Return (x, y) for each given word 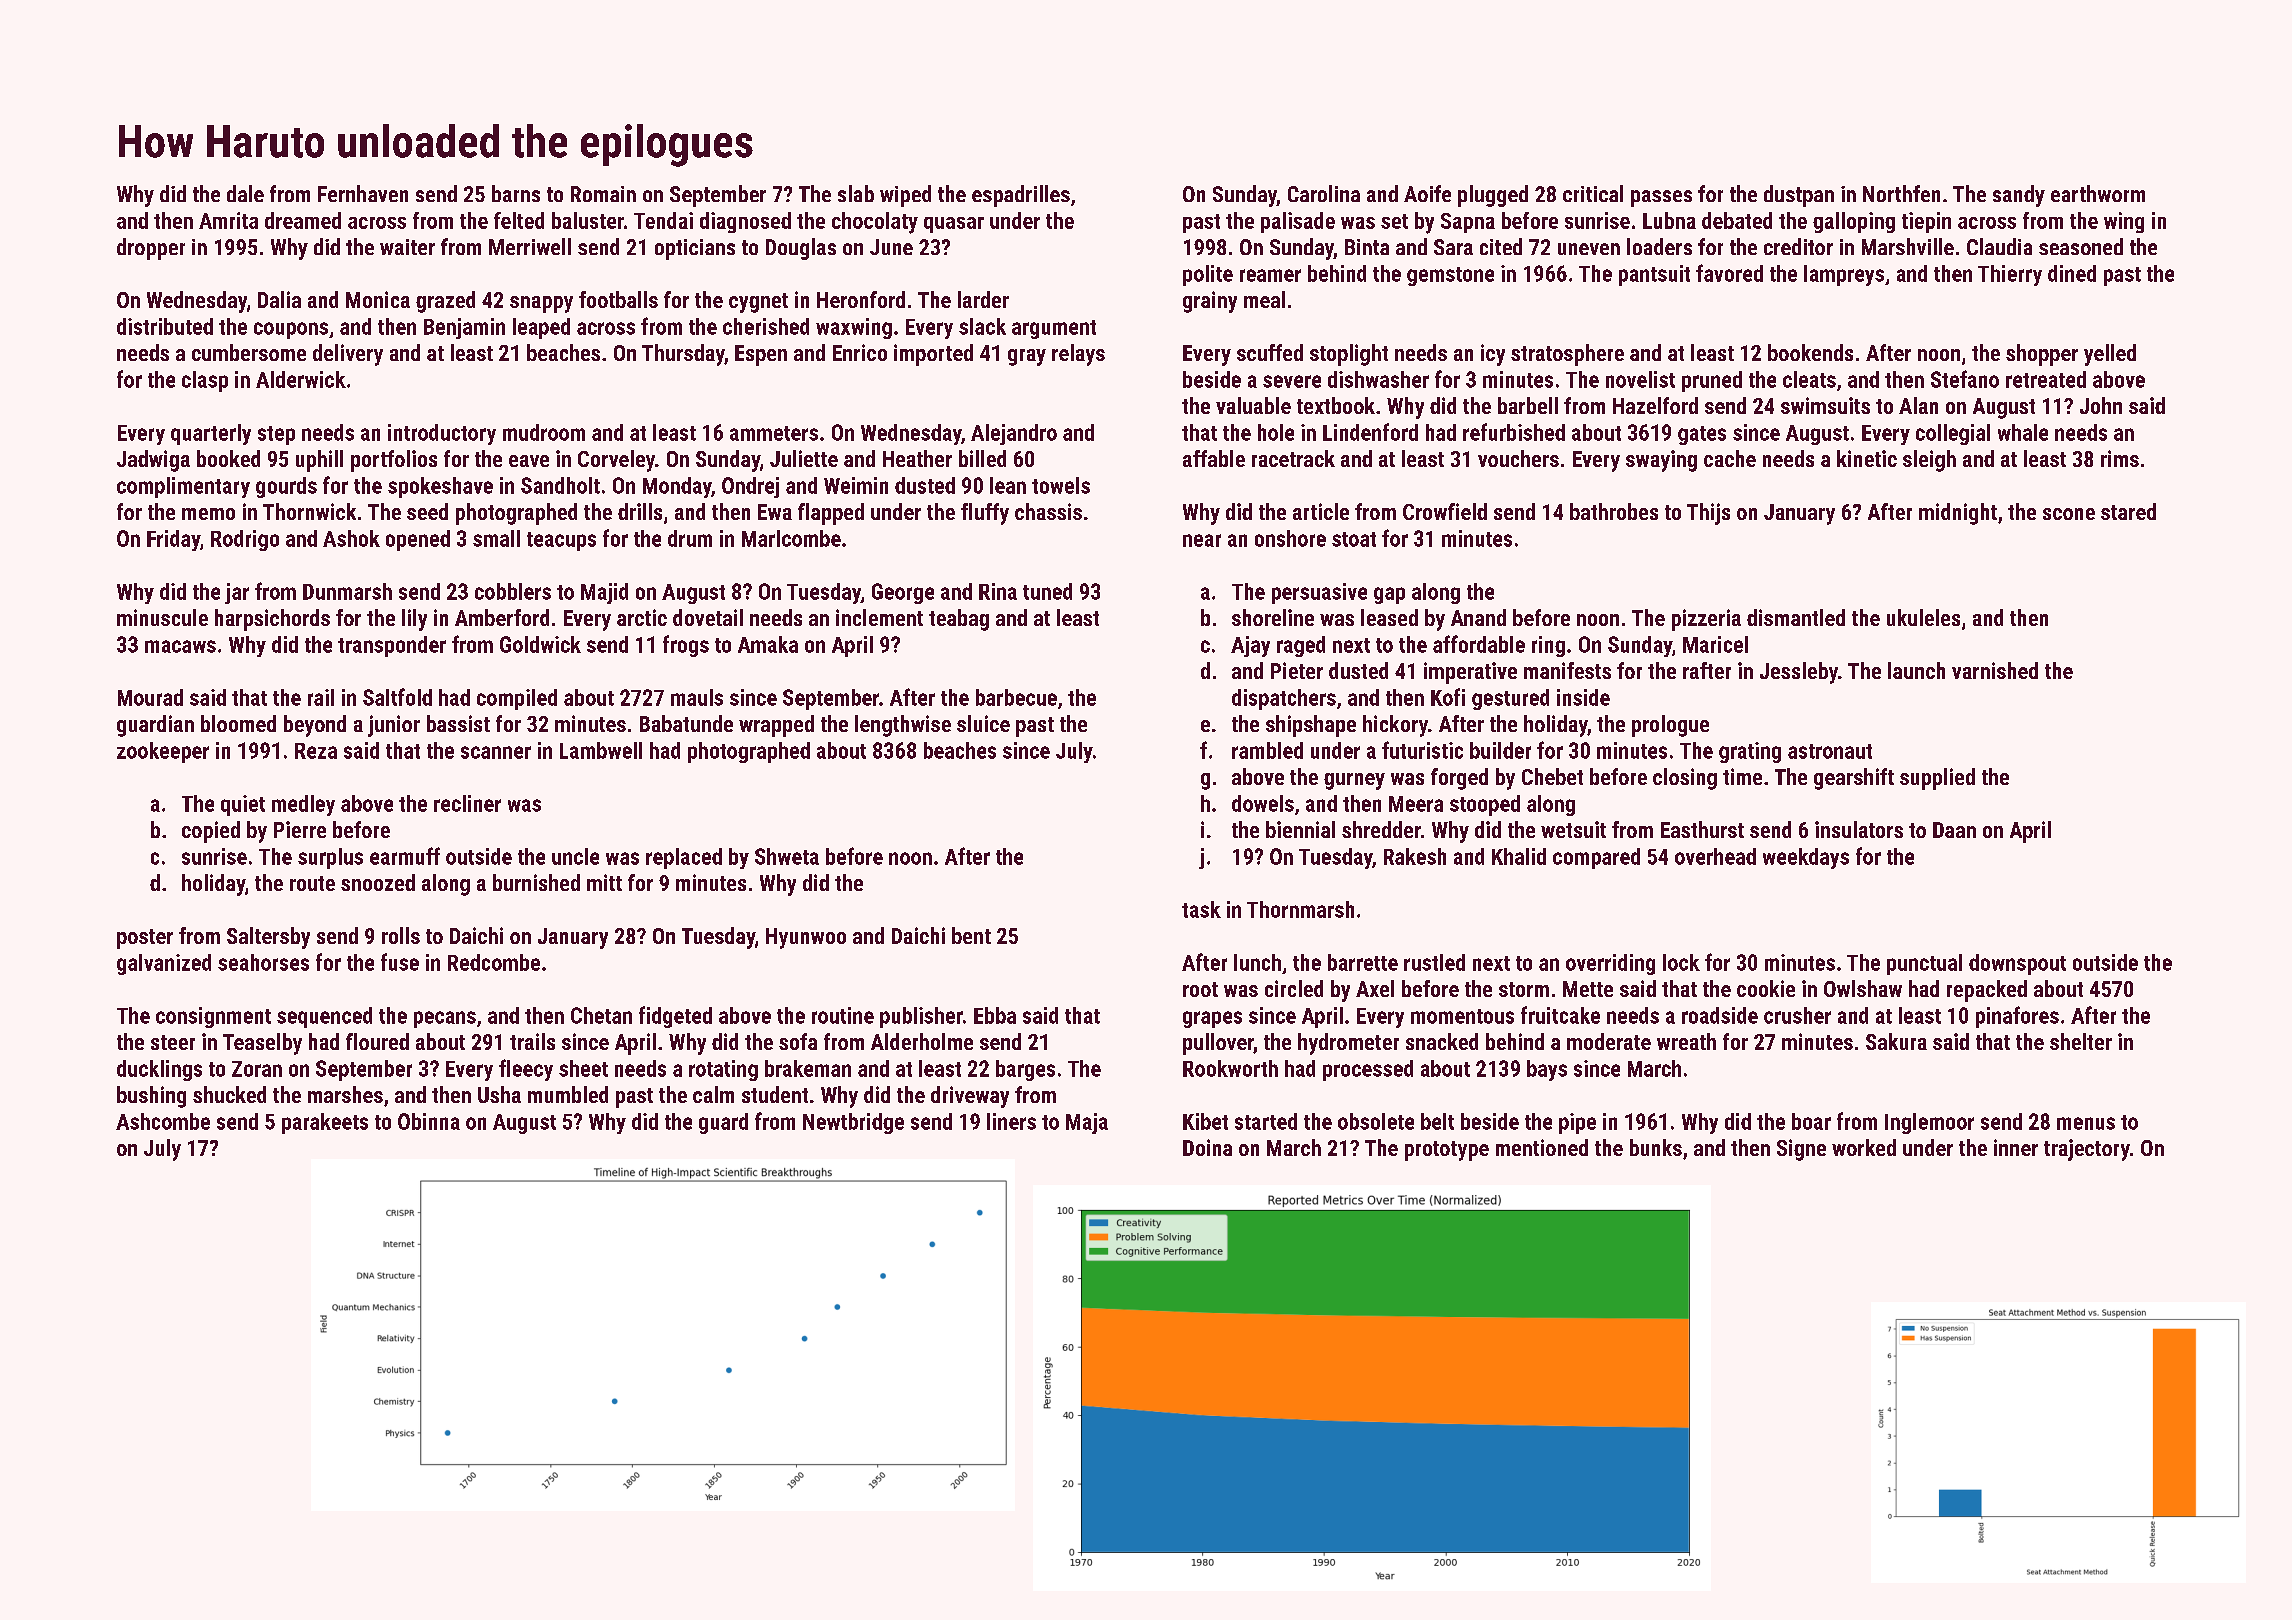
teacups (561, 541)
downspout (2017, 964)
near (1202, 540)
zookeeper (163, 752)
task (1201, 909)
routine (843, 1015)
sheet (583, 1068)
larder (983, 299)
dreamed (303, 220)
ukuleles (1923, 617)
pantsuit (1654, 275)
